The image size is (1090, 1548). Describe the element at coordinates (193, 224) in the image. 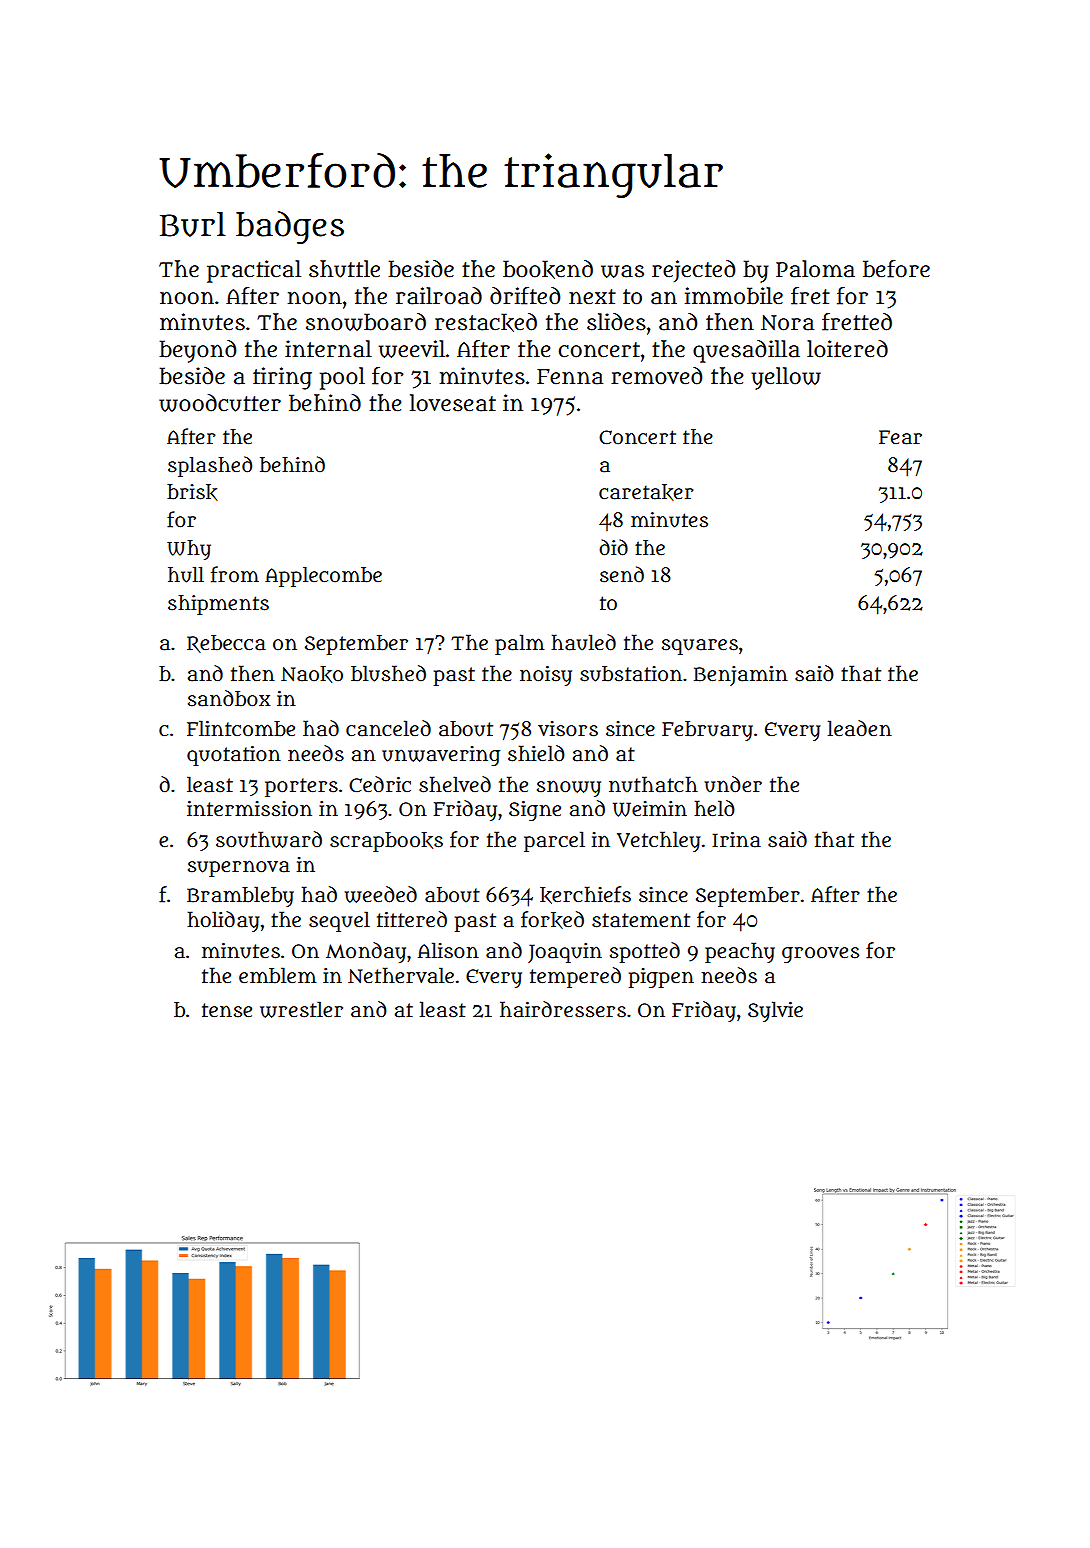

I see `Burl` at that location.
